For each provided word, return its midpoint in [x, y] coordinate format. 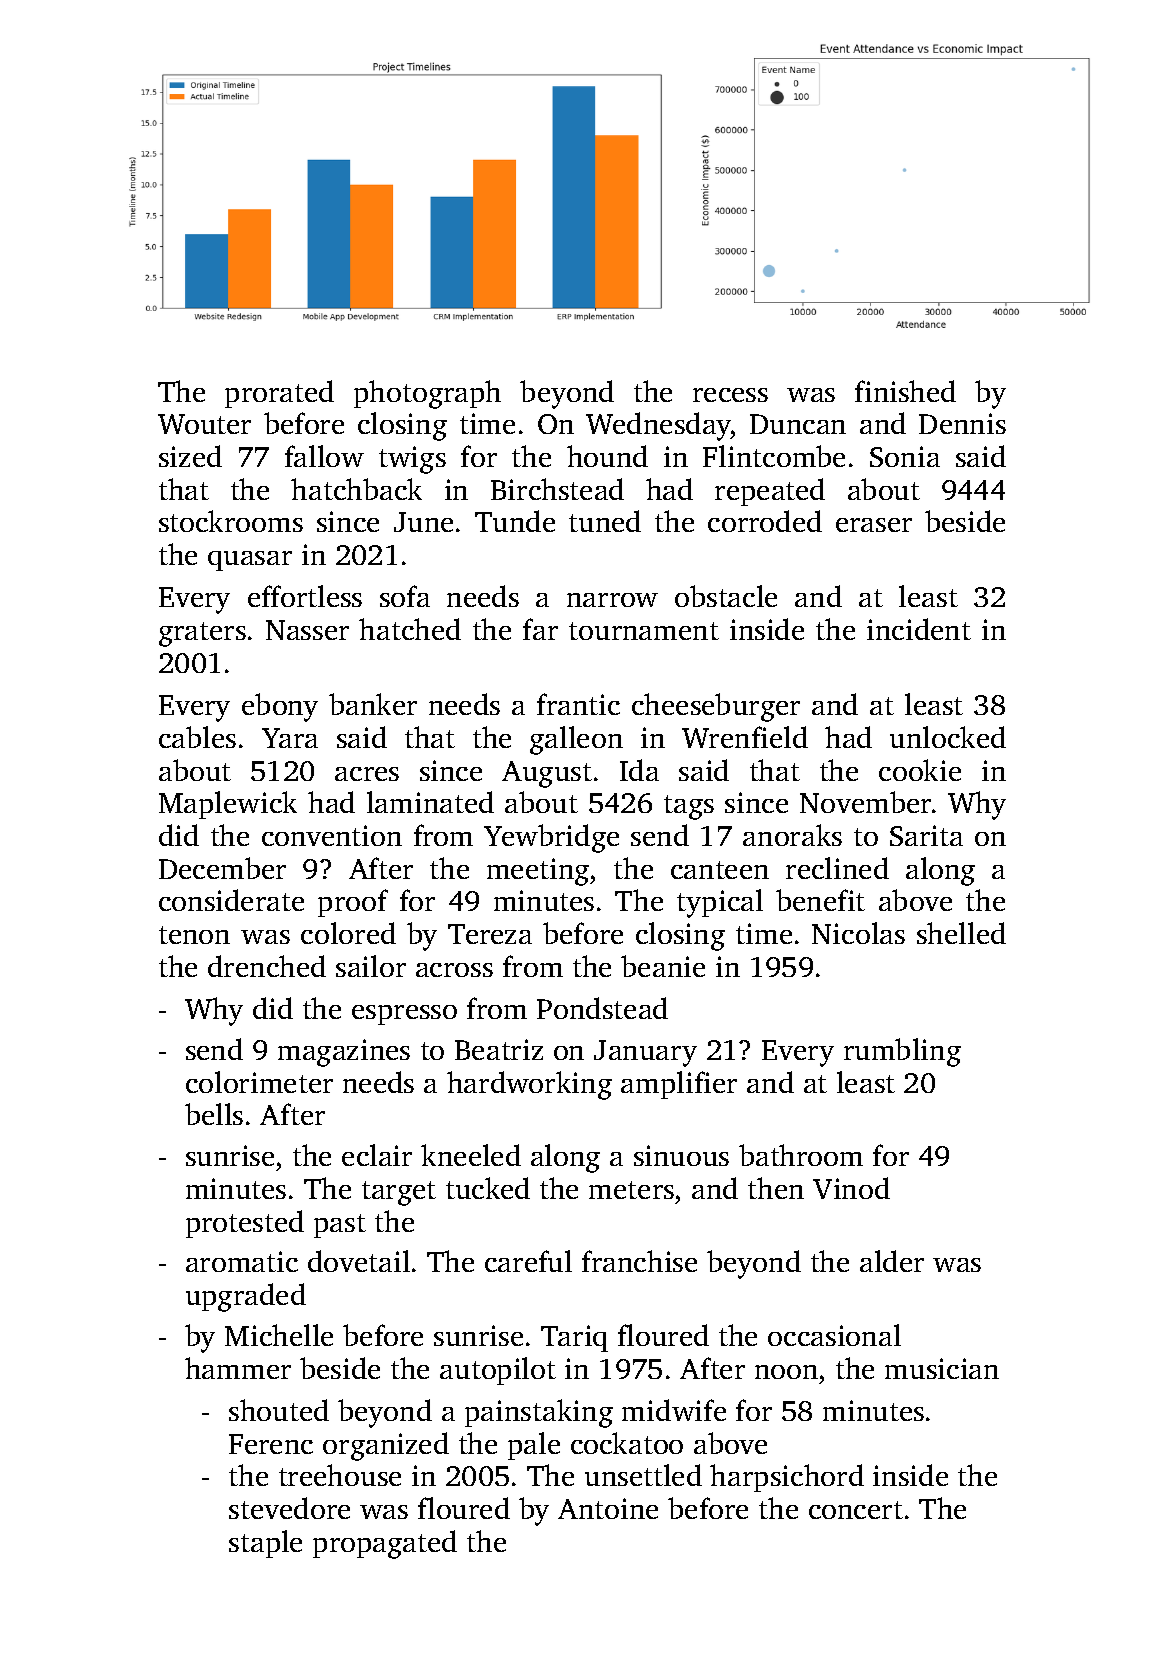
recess [730, 395]
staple [265, 1544]
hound [607, 456]
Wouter [204, 424]
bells [214, 1114]
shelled [961, 933]
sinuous [681, 1155]
